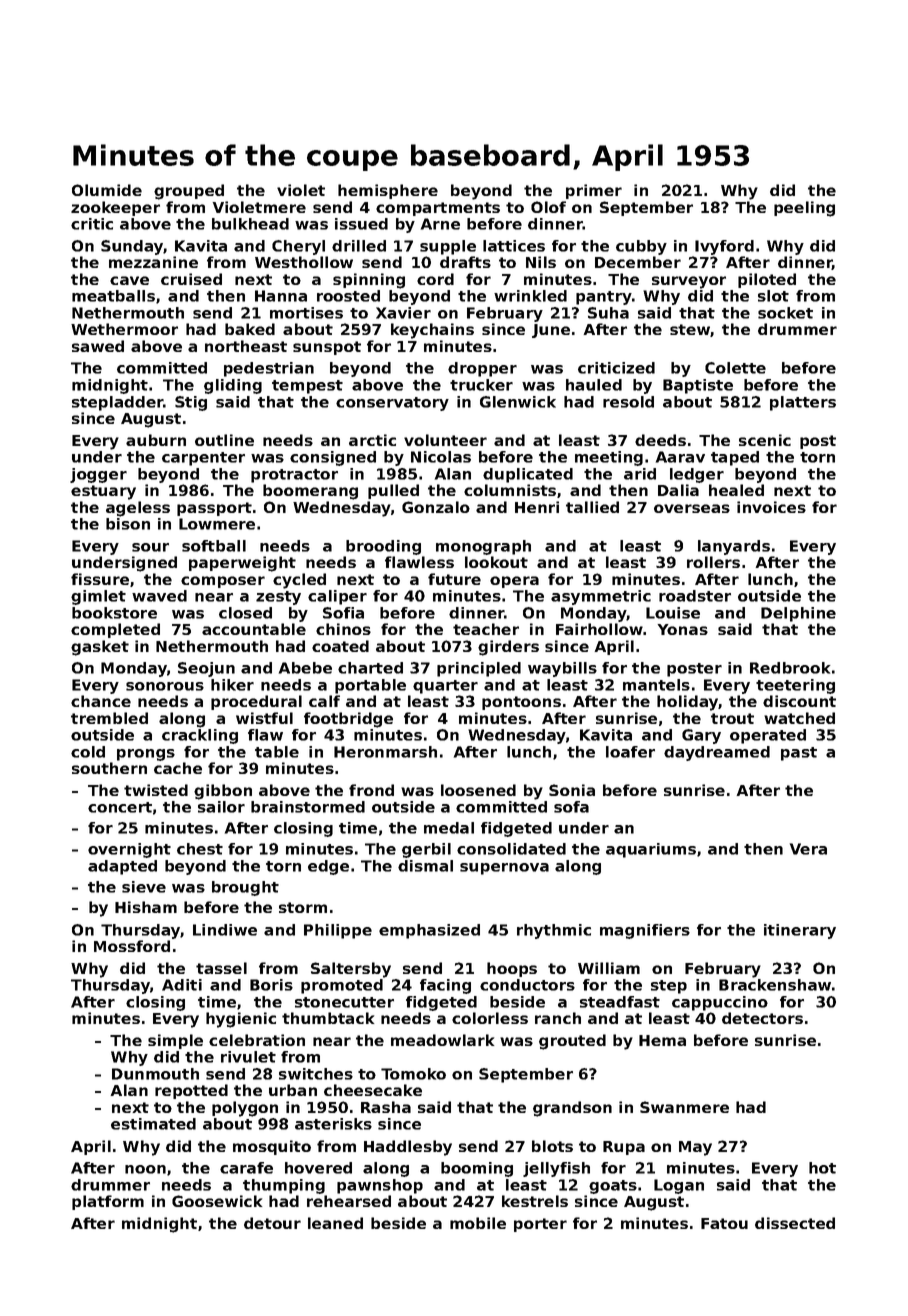 Image resolution: width=908 pixels, height=1316 pixels. I want to click on peeling, so click(804, 209).
